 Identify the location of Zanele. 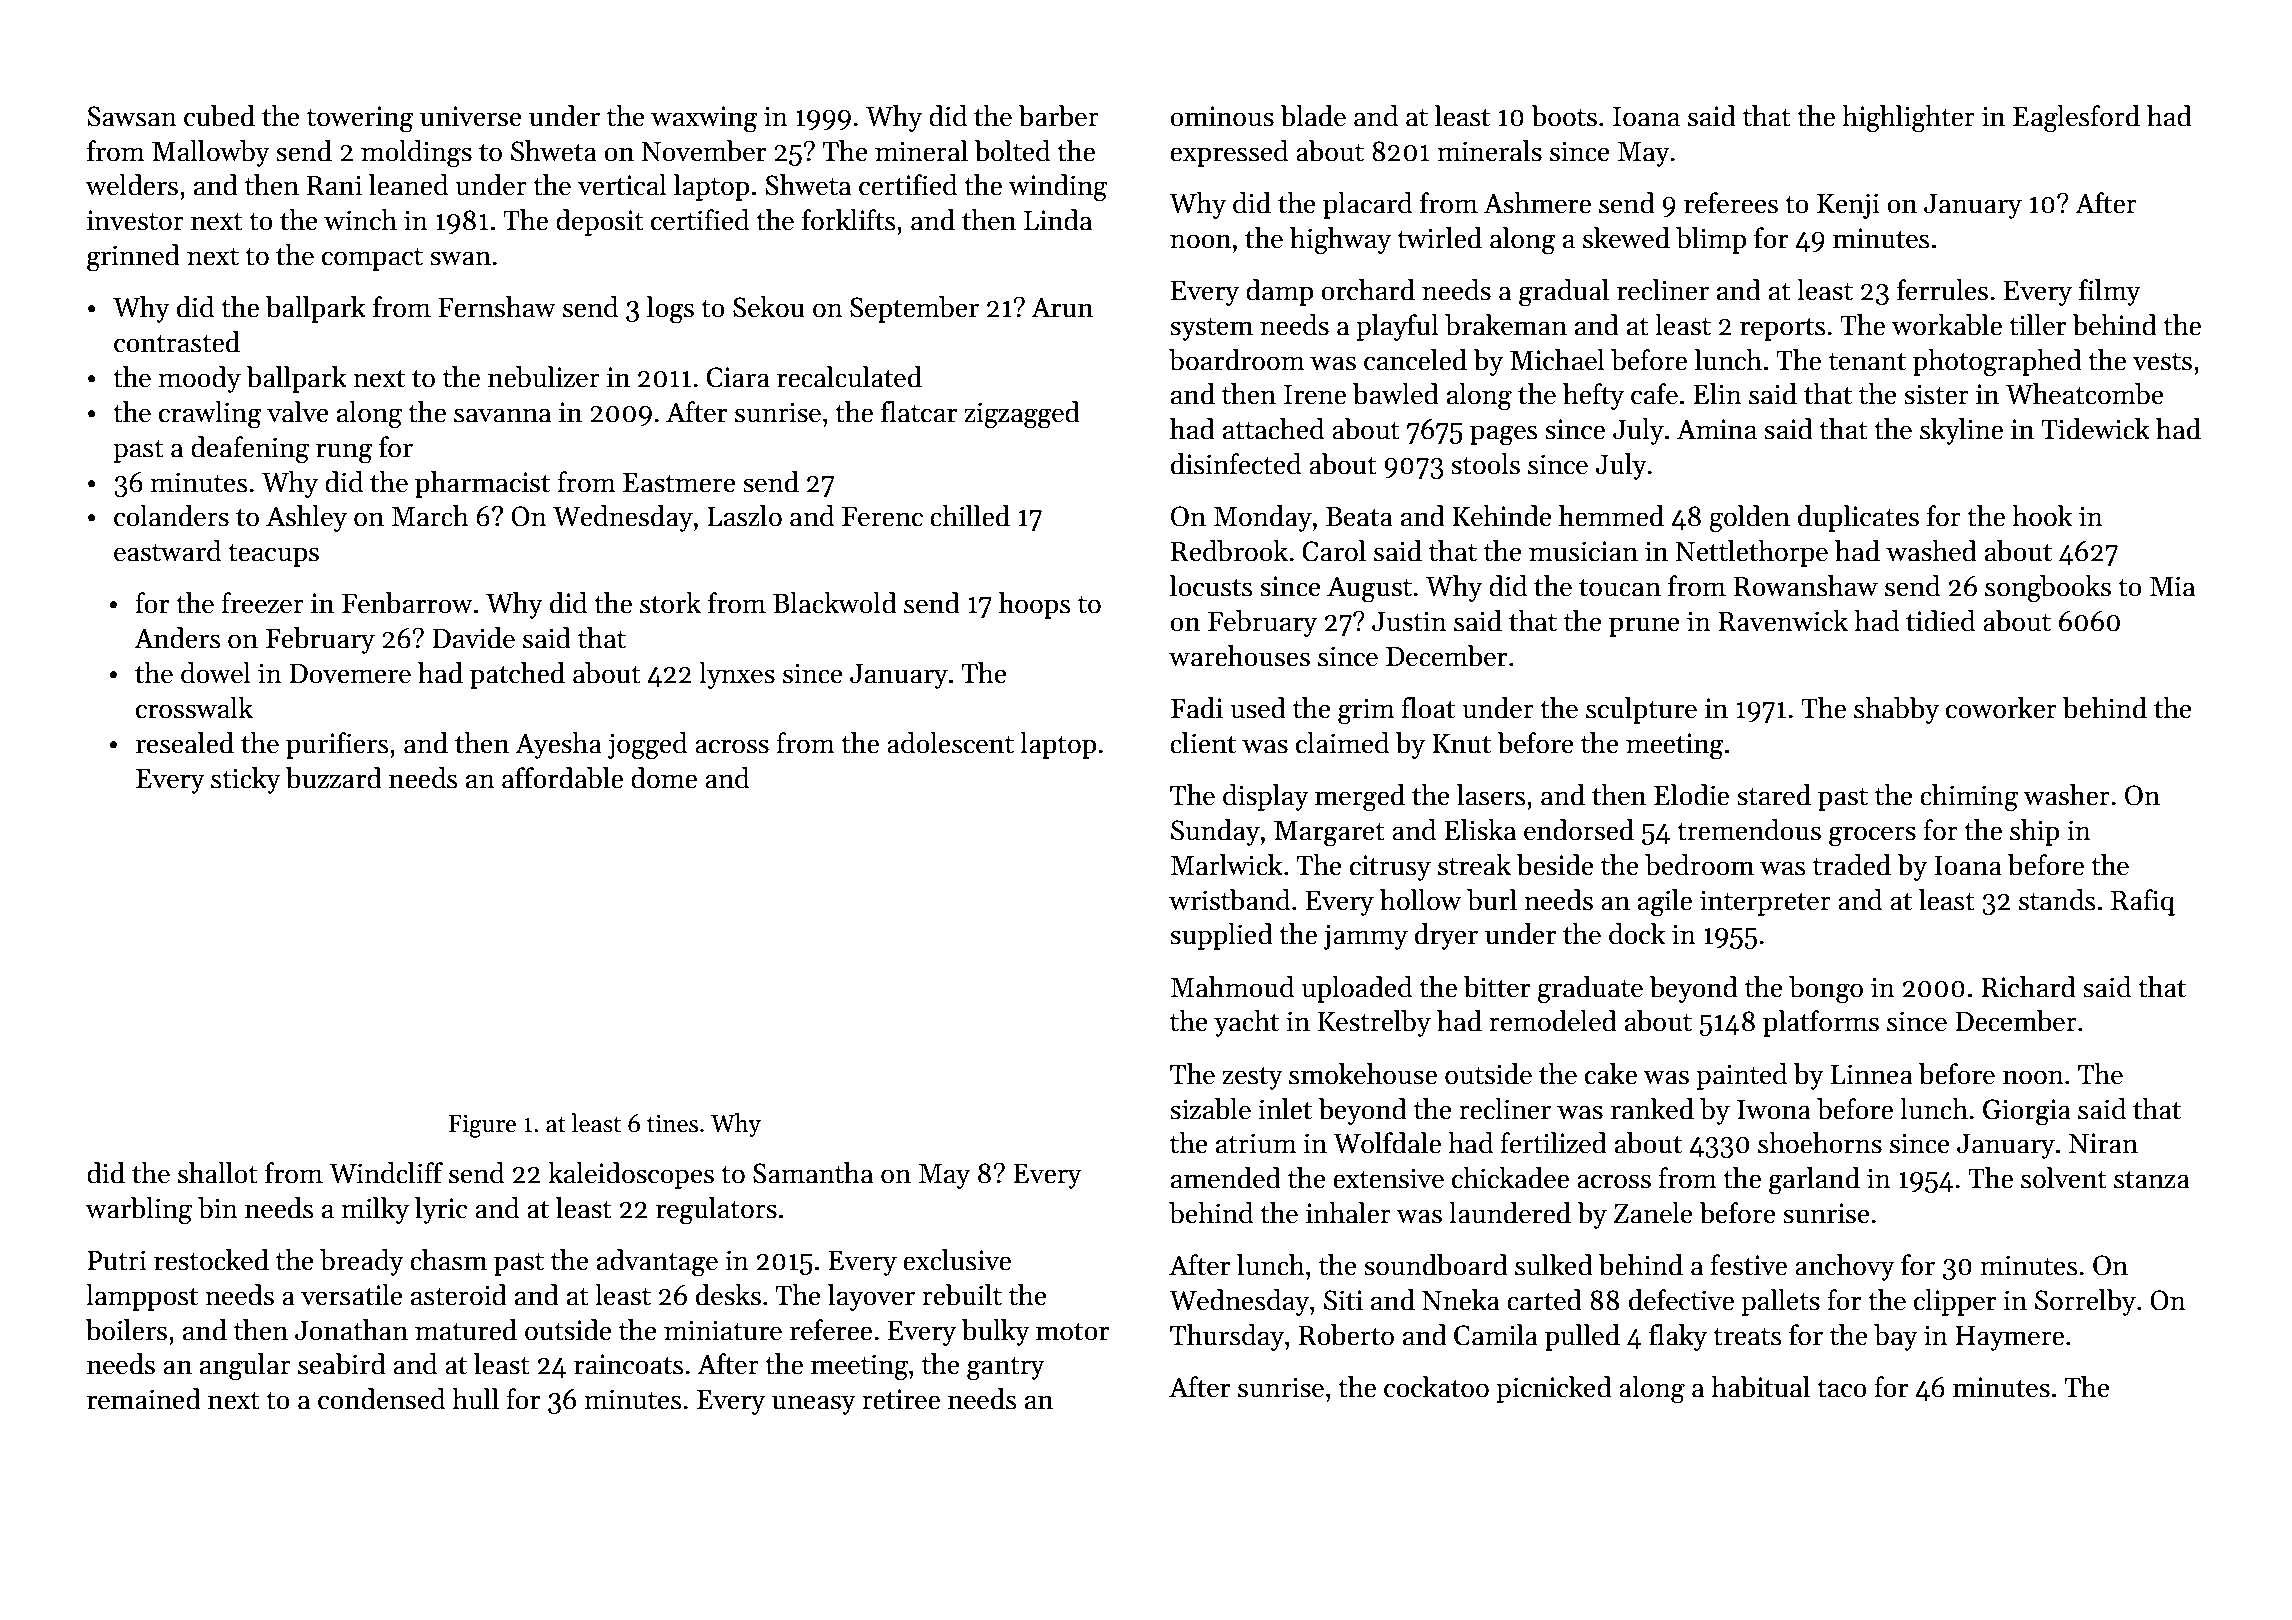
(1653, 1213).
